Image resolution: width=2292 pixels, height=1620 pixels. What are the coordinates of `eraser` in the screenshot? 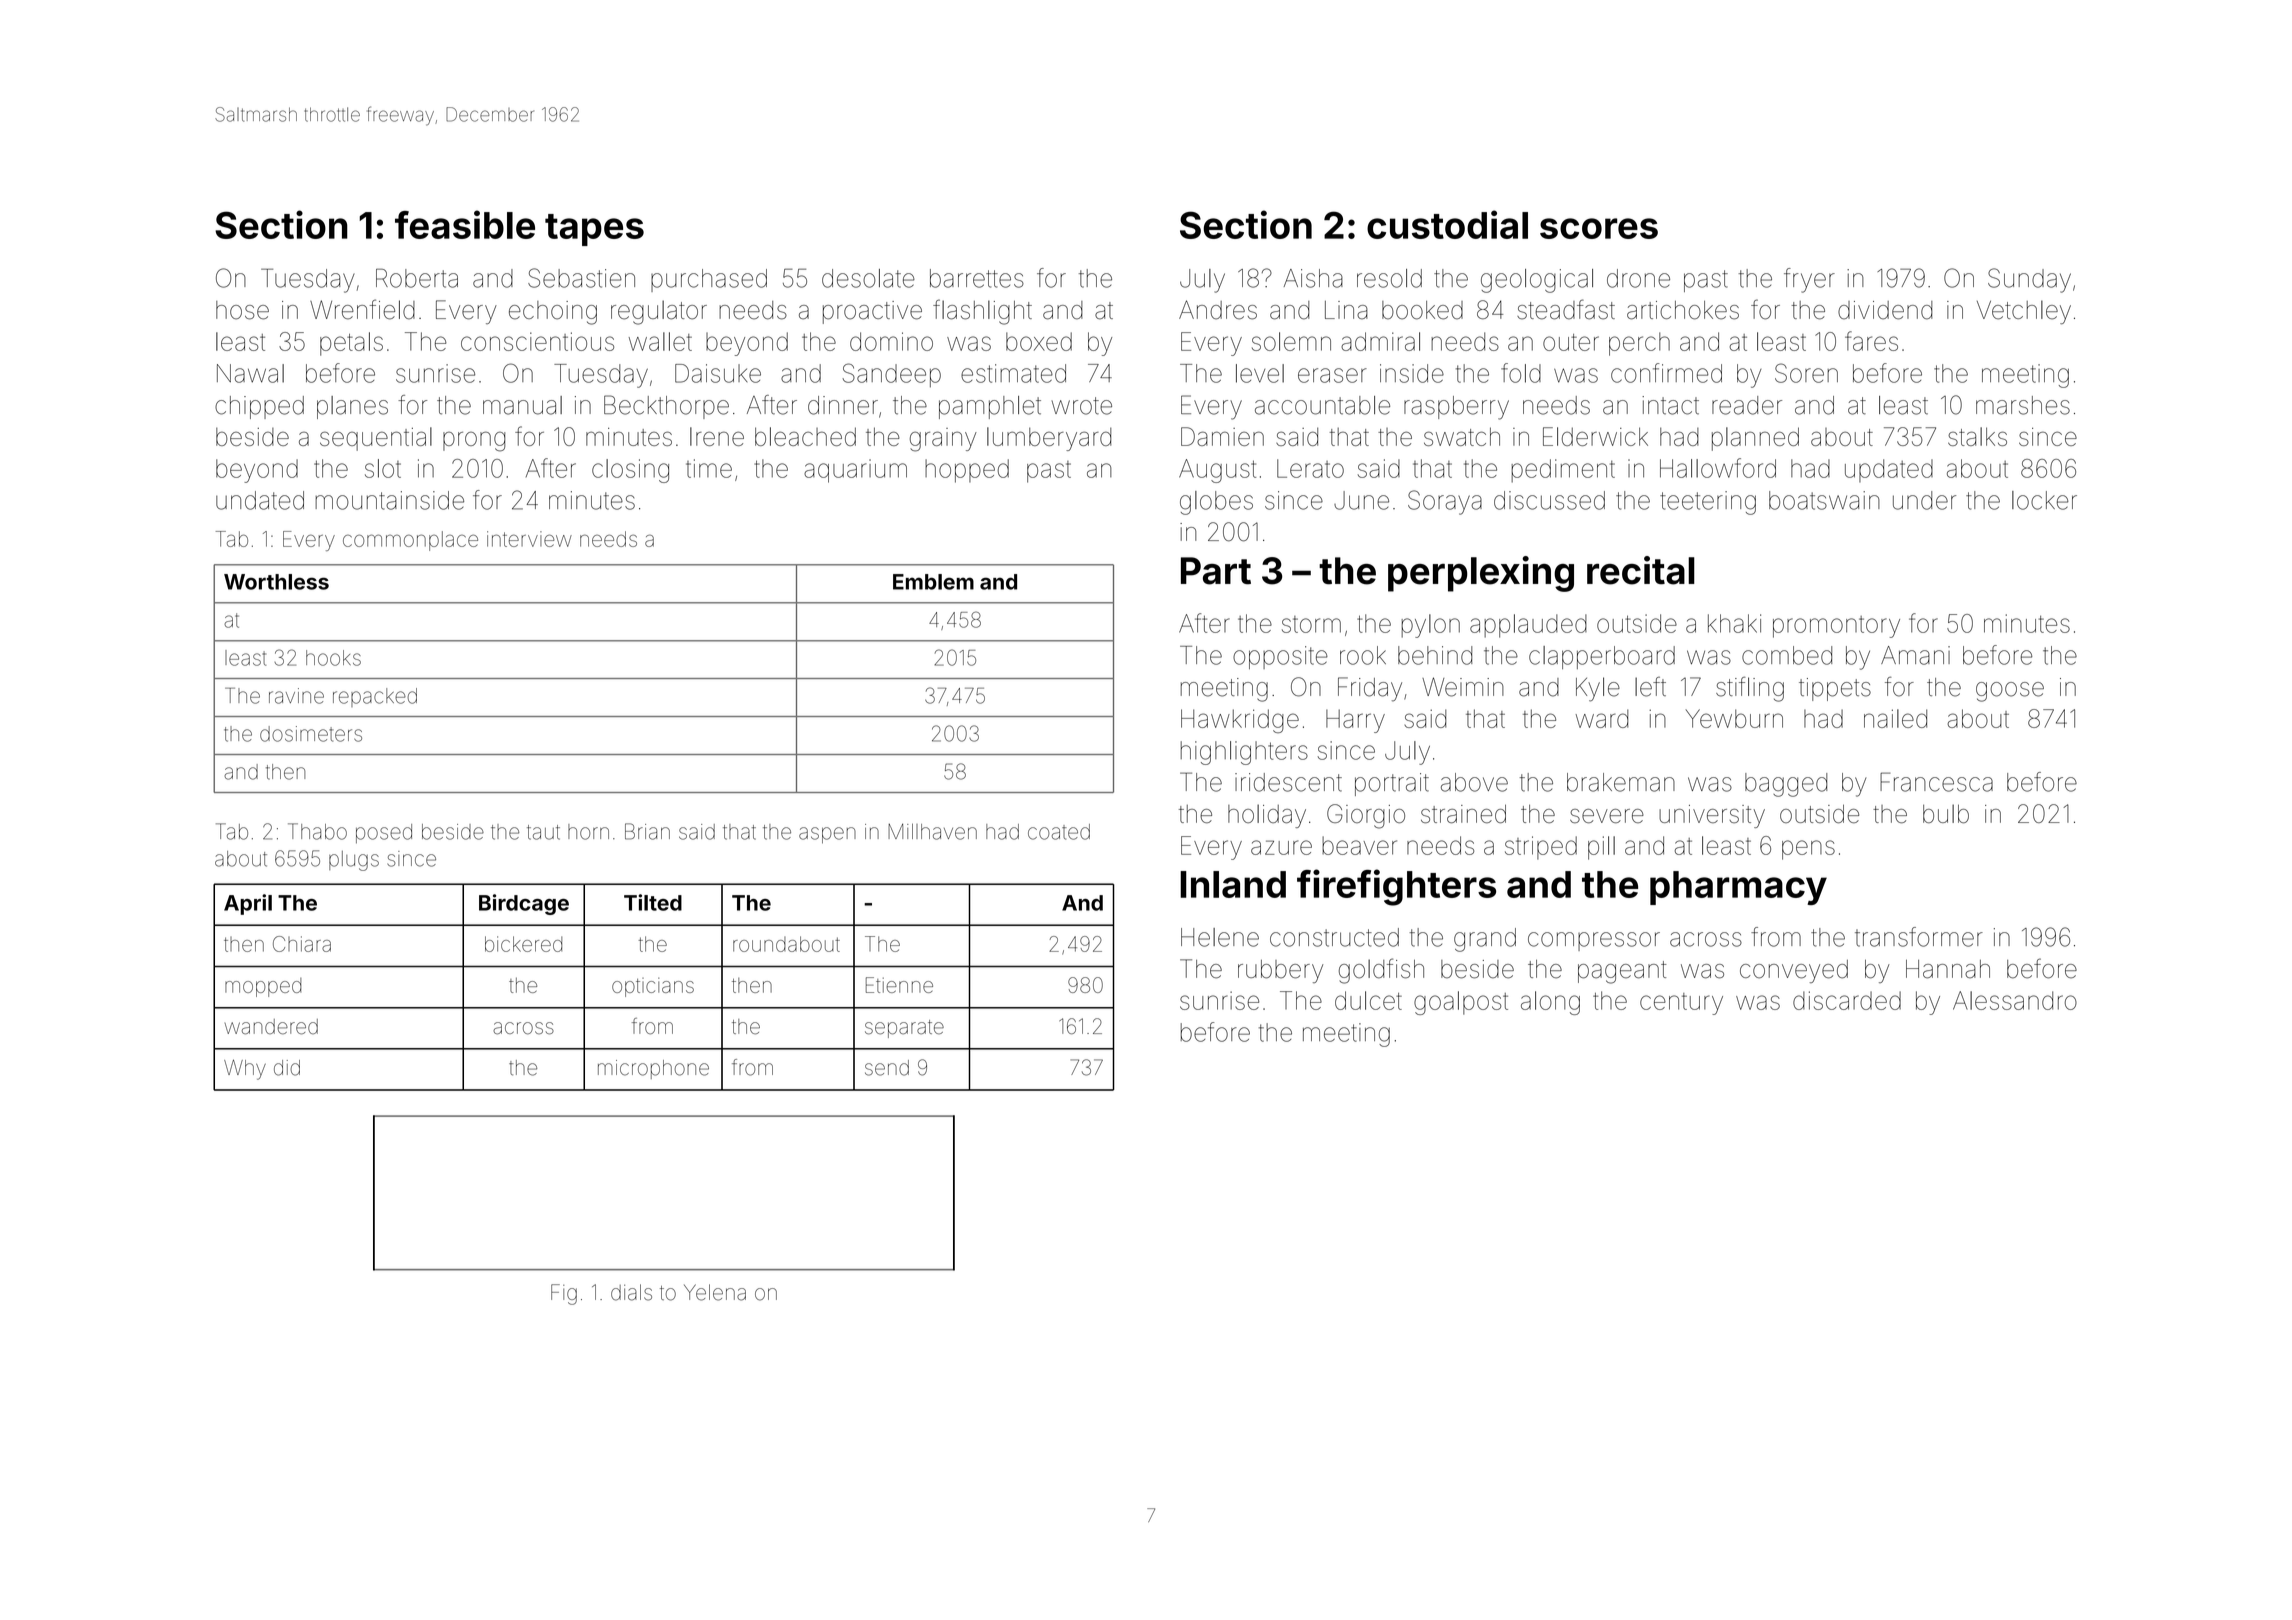 It's located at (1332, 375).
